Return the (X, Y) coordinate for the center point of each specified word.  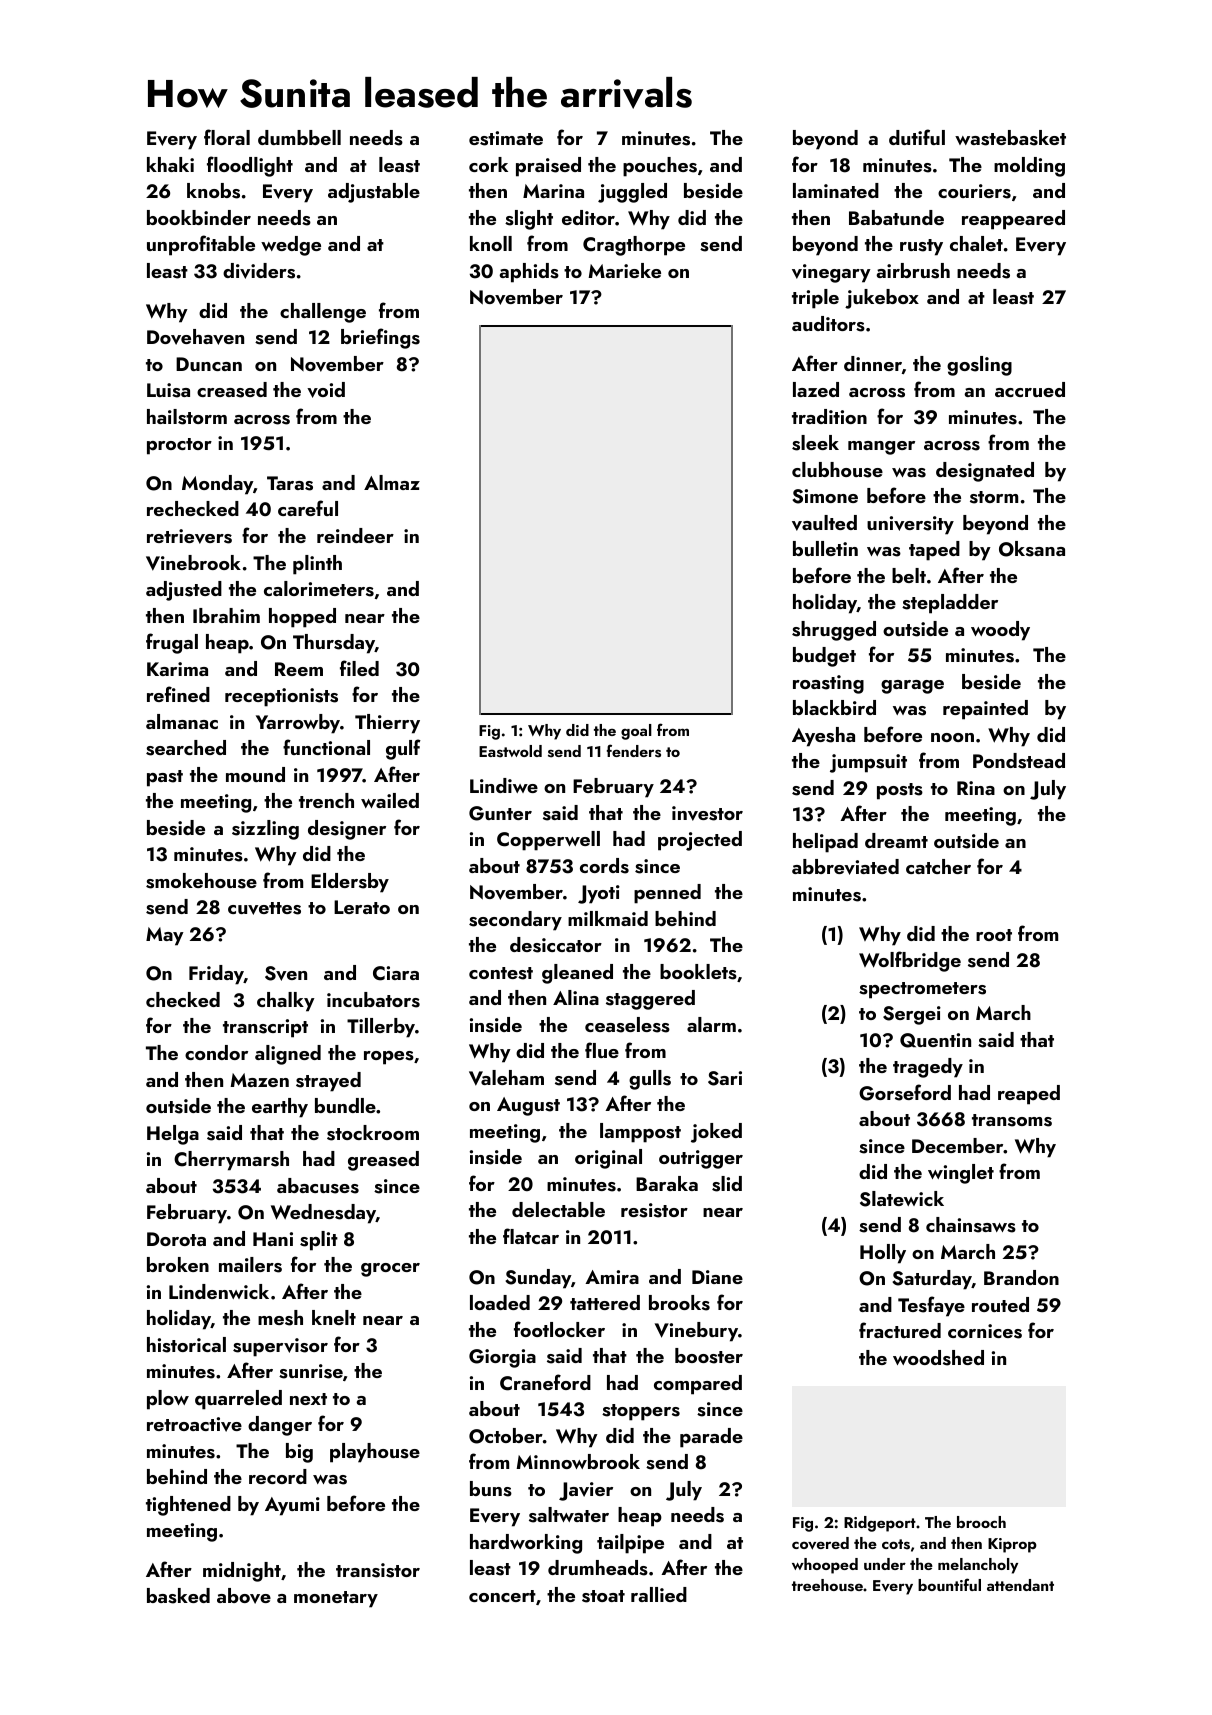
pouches (660, 167)
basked (178, 1596)
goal (636, 732)
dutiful (917, 137)
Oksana (1032, 549)
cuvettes (264, 908)
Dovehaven (195, 337)
